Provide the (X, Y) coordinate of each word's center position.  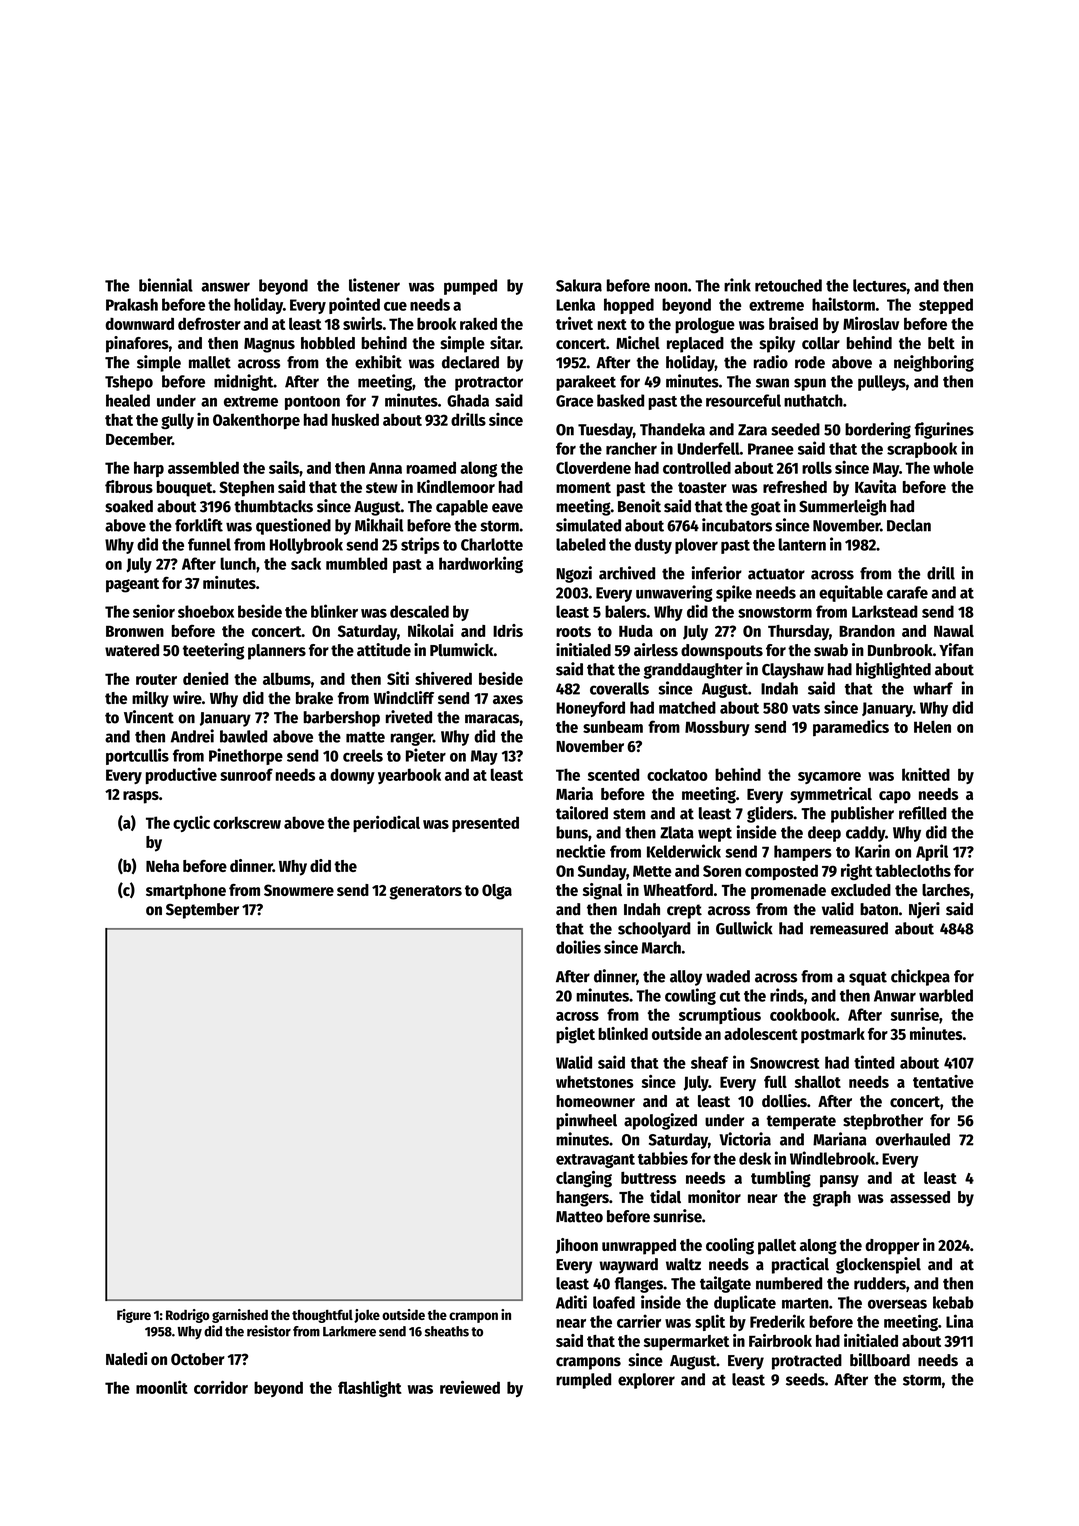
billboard (880, 1360)
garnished (240, 1316)
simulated (588, 525)
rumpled (583, 1381)
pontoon (312, 403)
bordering (878, 430)
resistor (269, 1331)
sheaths (447, 1331)
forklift (199, 525)
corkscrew (247, 822)
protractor (489, 384)
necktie (581, 851)
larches (946, 890)
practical (800, 1265)
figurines (944, 430)
